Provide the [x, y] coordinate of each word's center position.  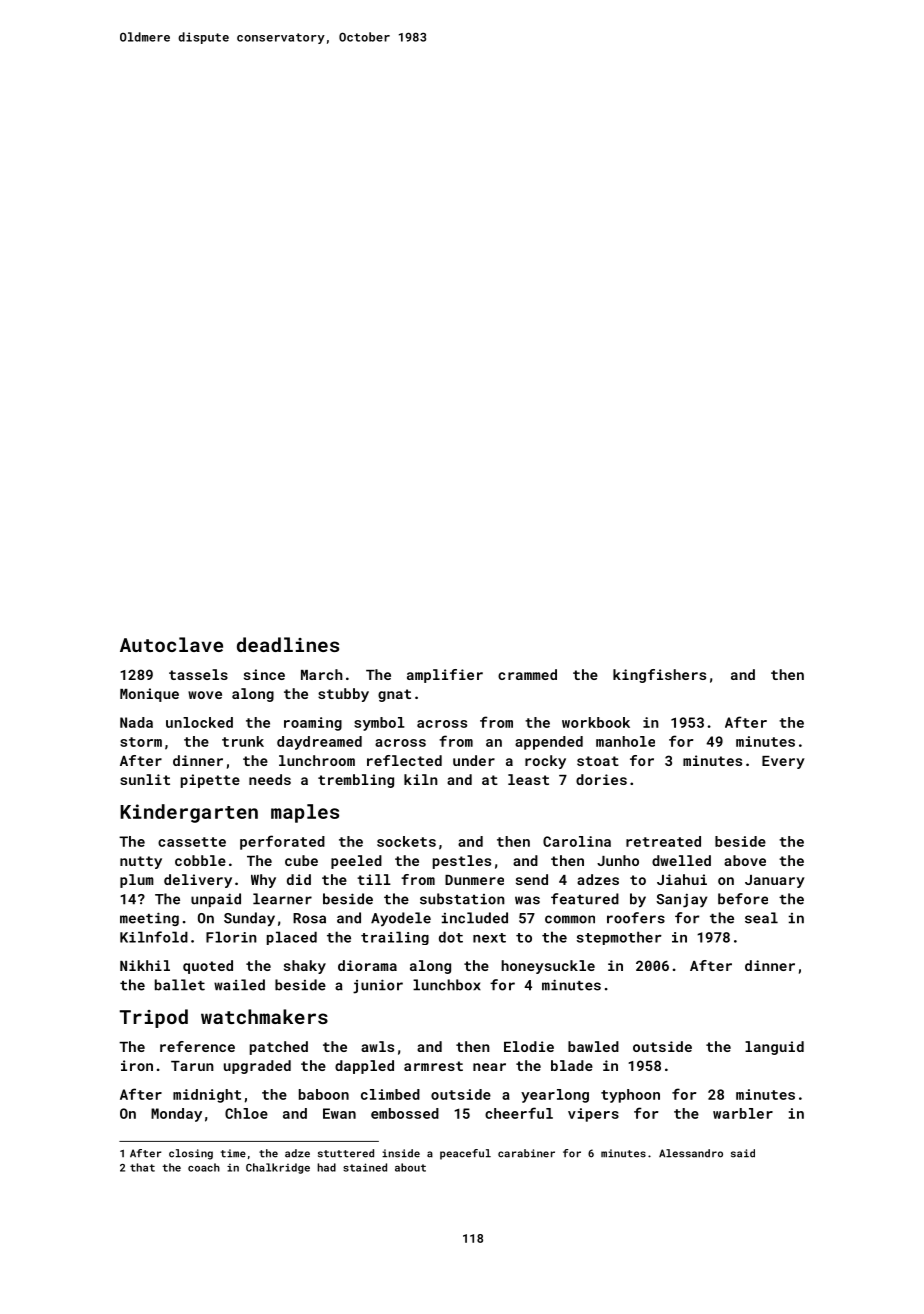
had [326, 1167]
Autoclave [171, 644]
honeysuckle [548, 967]
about [410, 1167]
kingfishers [659, 676]
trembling [356, 781]
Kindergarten [189, 813]
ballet [180, 985]
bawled [593, 1046]
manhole [625, 741]
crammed [527, 674]
